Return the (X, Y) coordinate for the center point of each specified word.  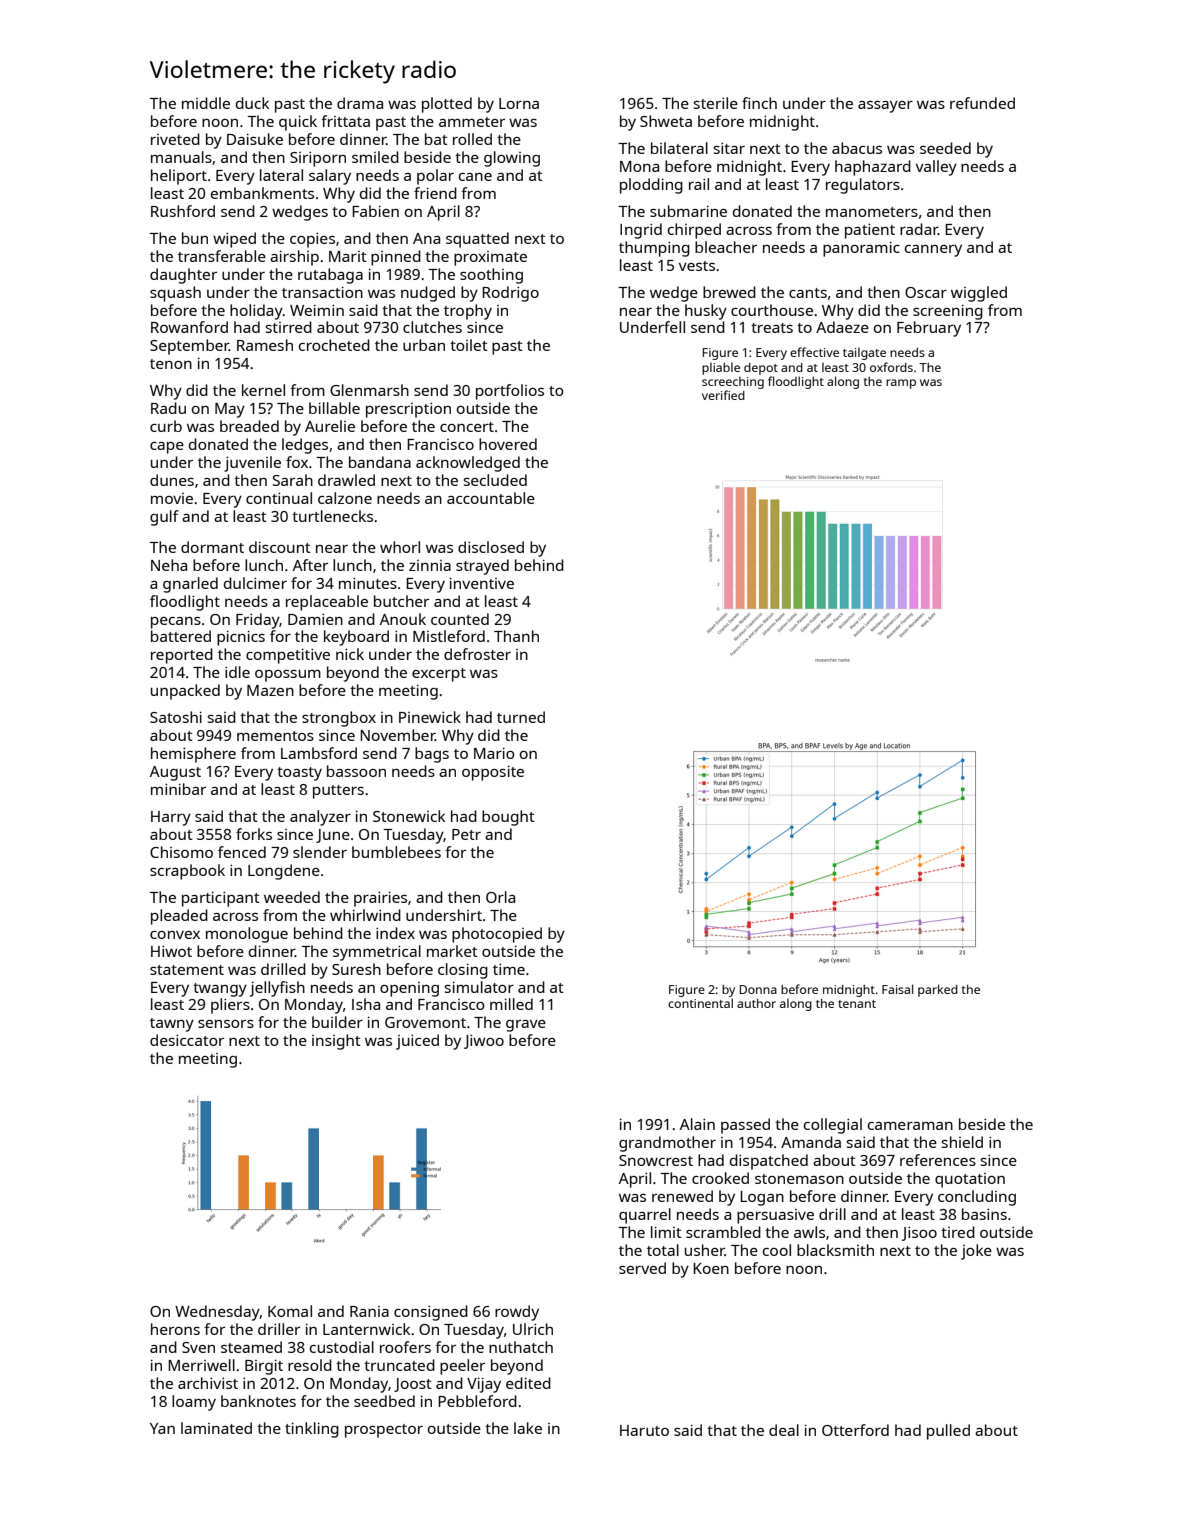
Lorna (519, 103)
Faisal (897, 989)
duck (252, 103)
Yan (162, 1428)
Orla (500, 897)
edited (528, 1383)
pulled (948, 1432)
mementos (275, 736)
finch (759, 103)
